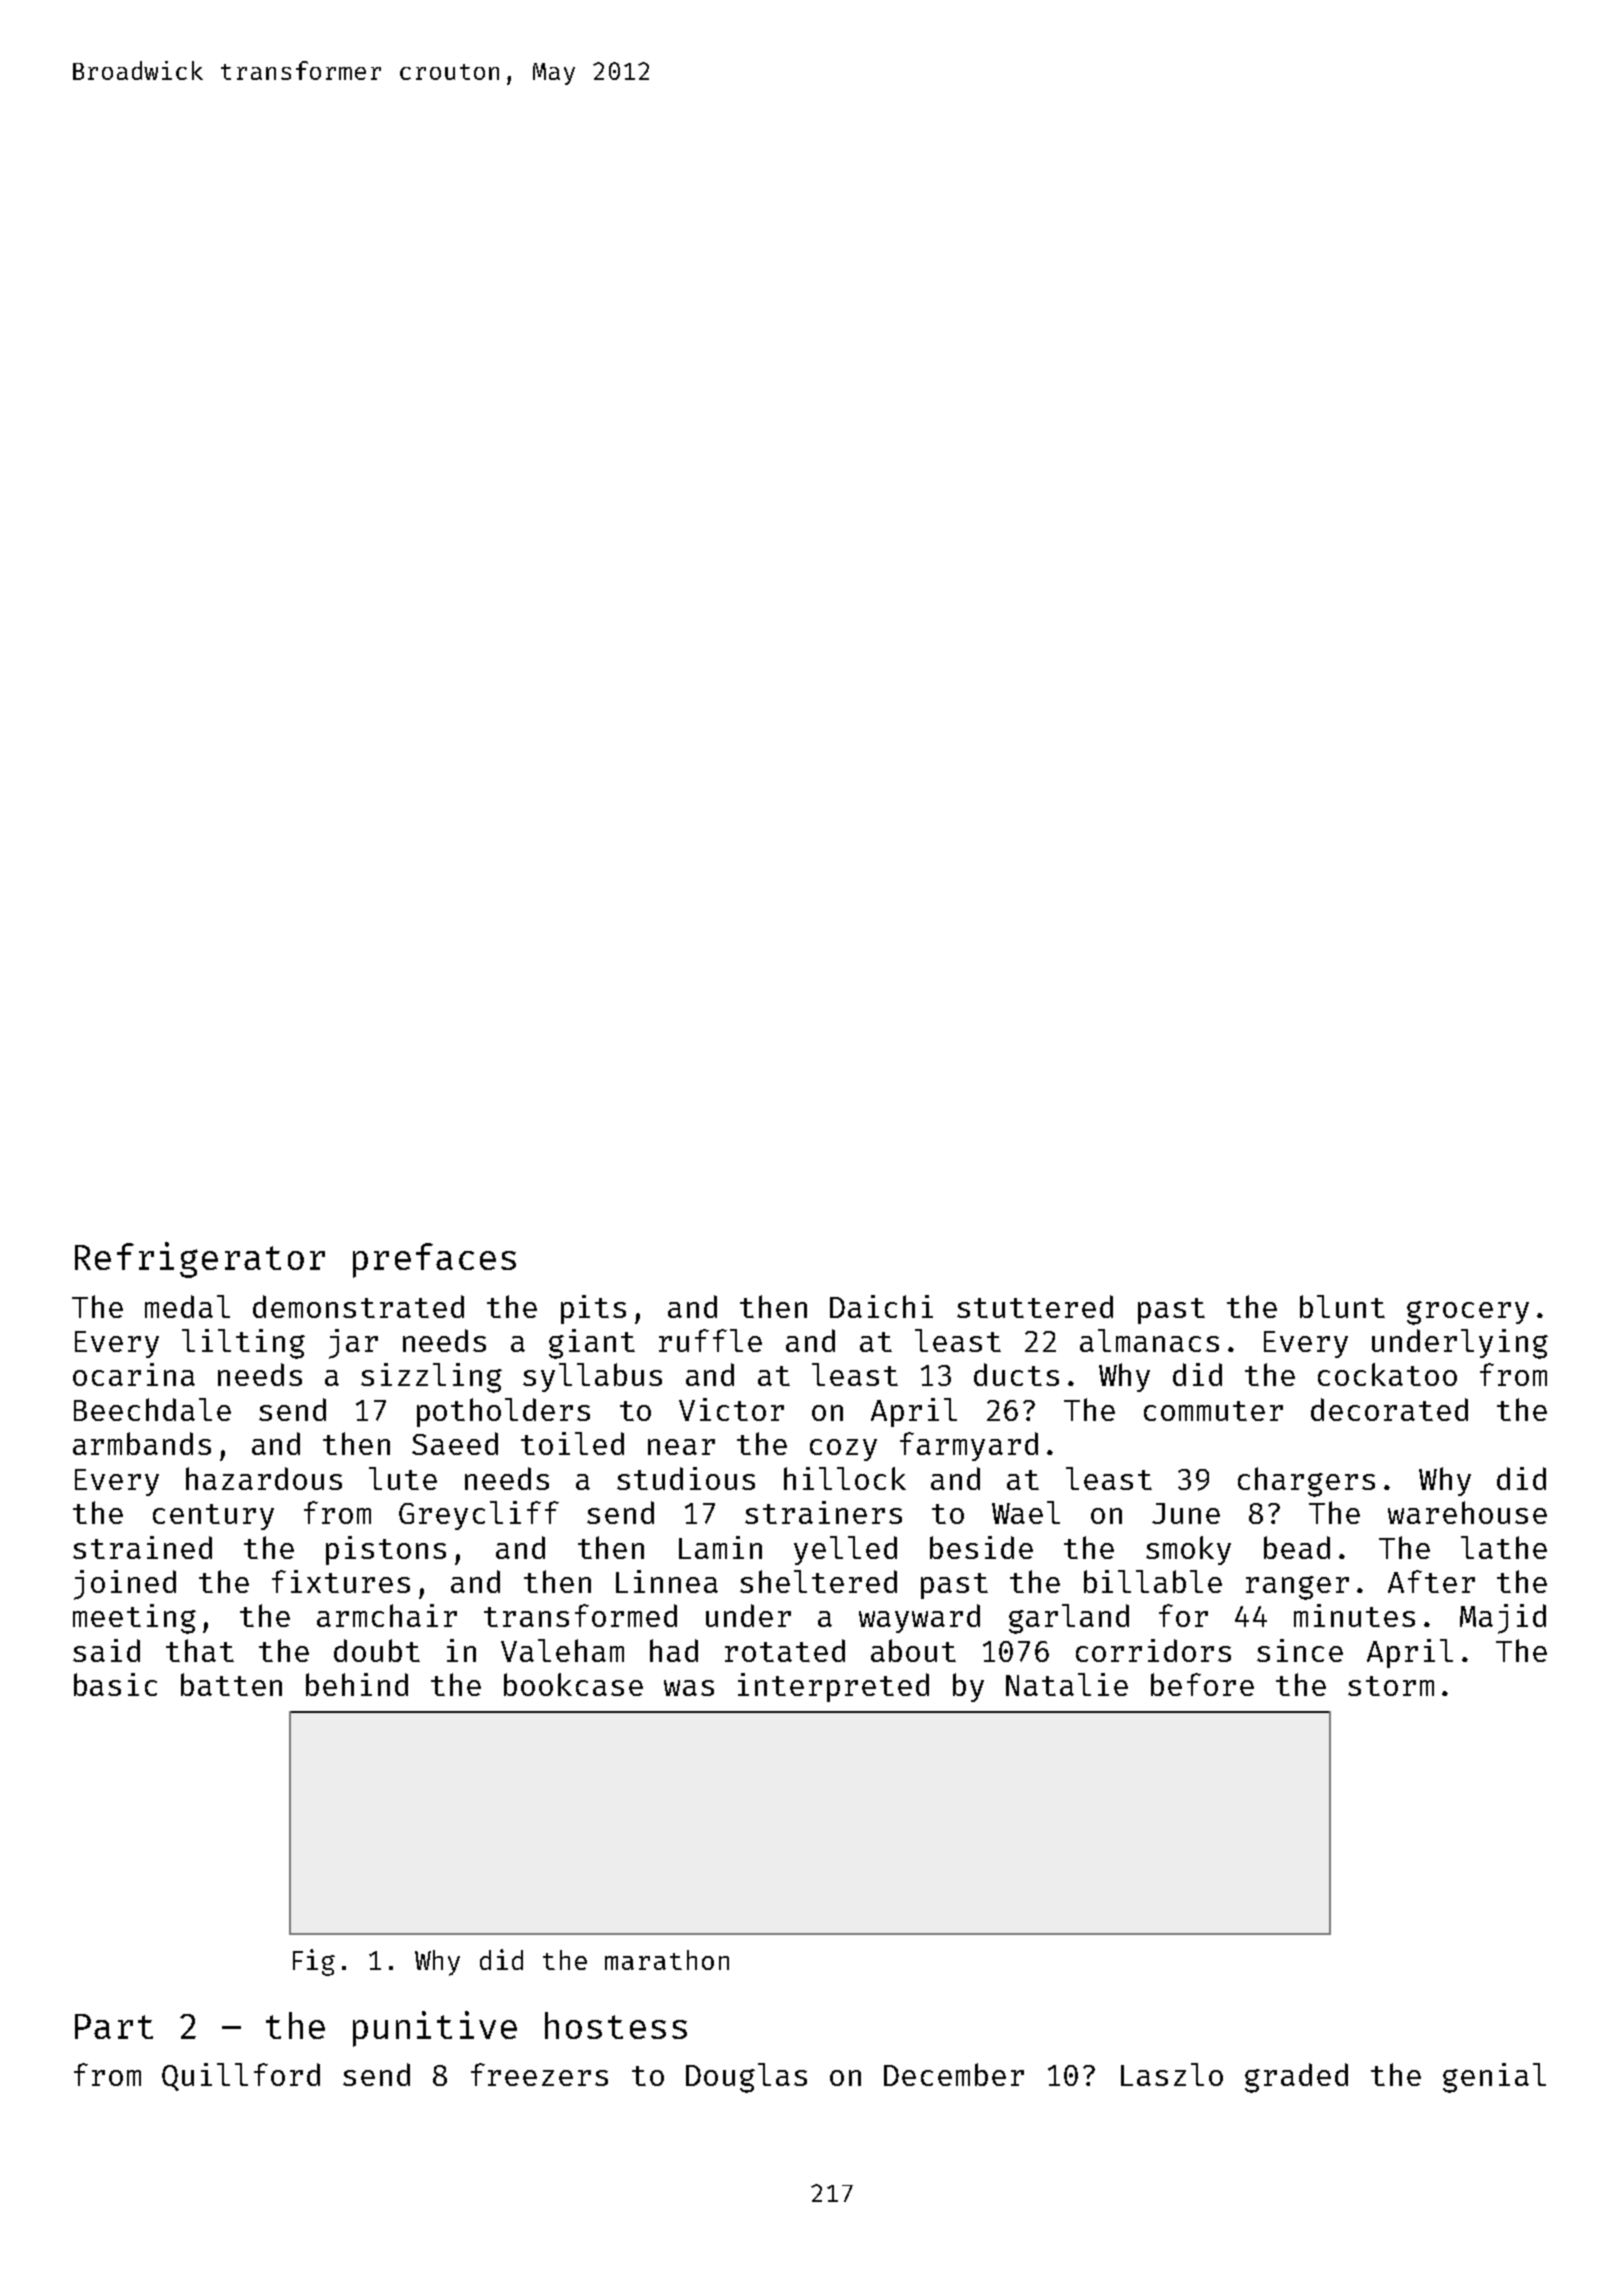  I want to click on genial, so click(1494, 2078).
